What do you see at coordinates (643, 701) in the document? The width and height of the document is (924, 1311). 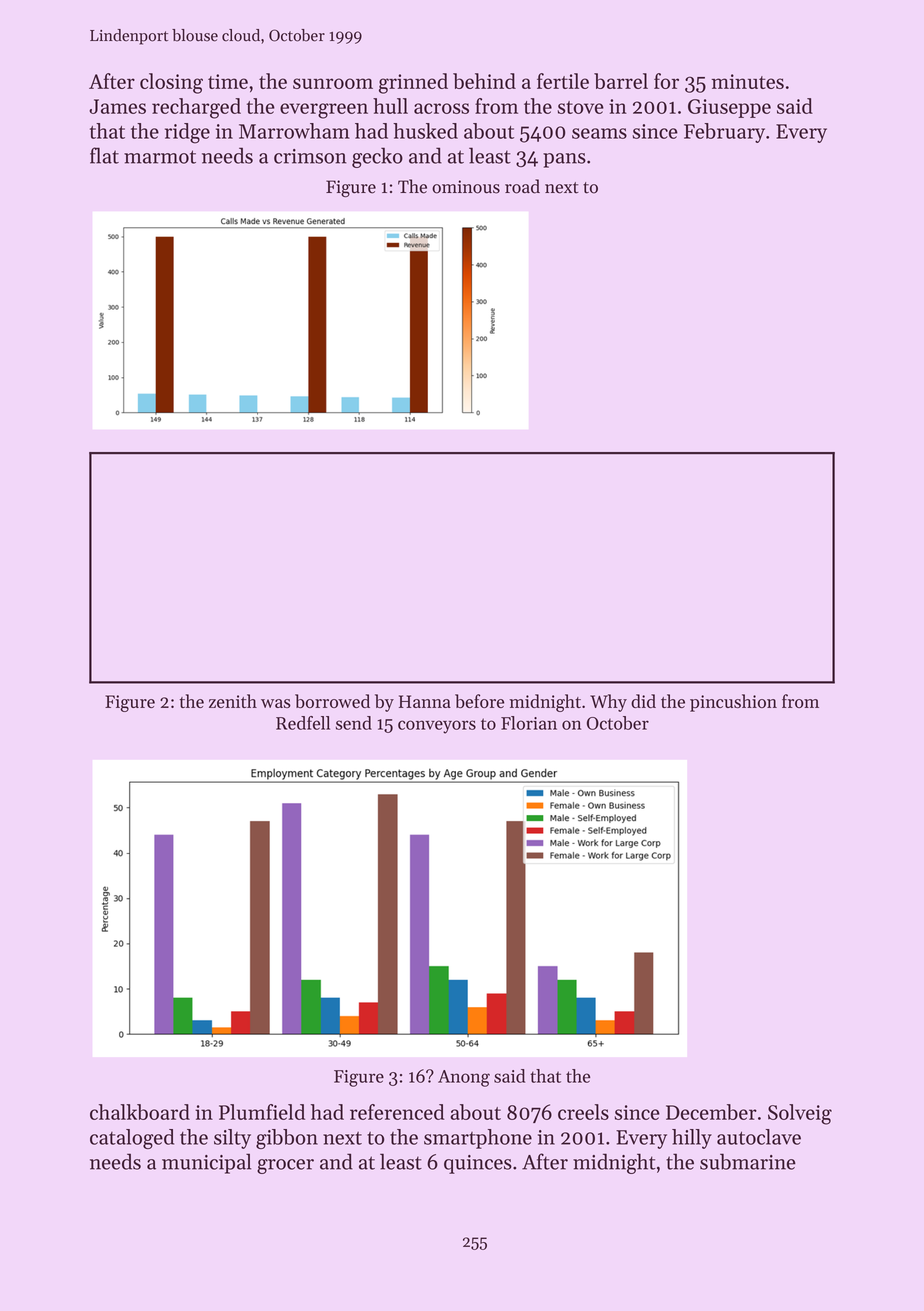 I see `did` at bounding box center [643, 701].
